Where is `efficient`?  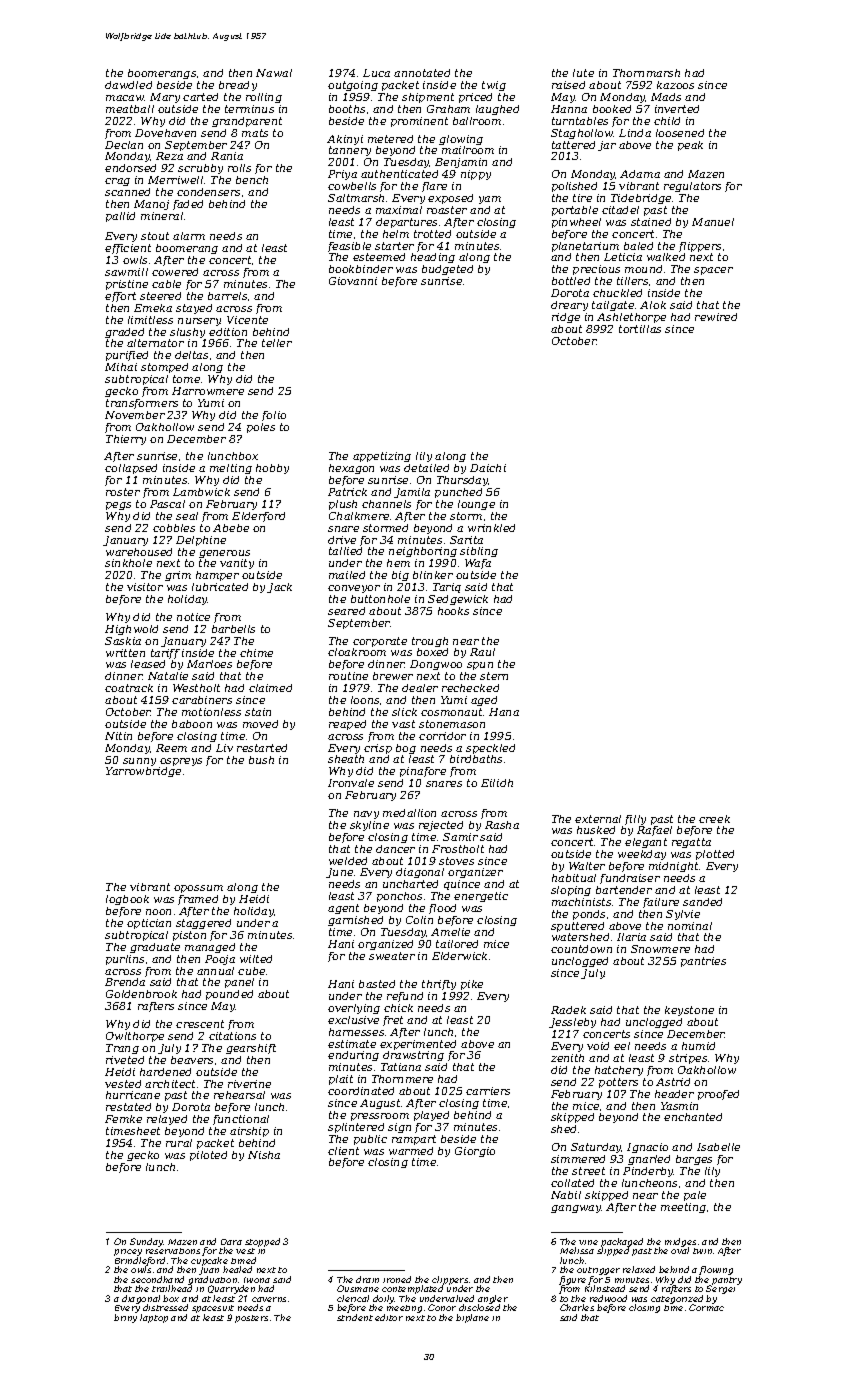
efficient is located at coordinates (128, 249).
